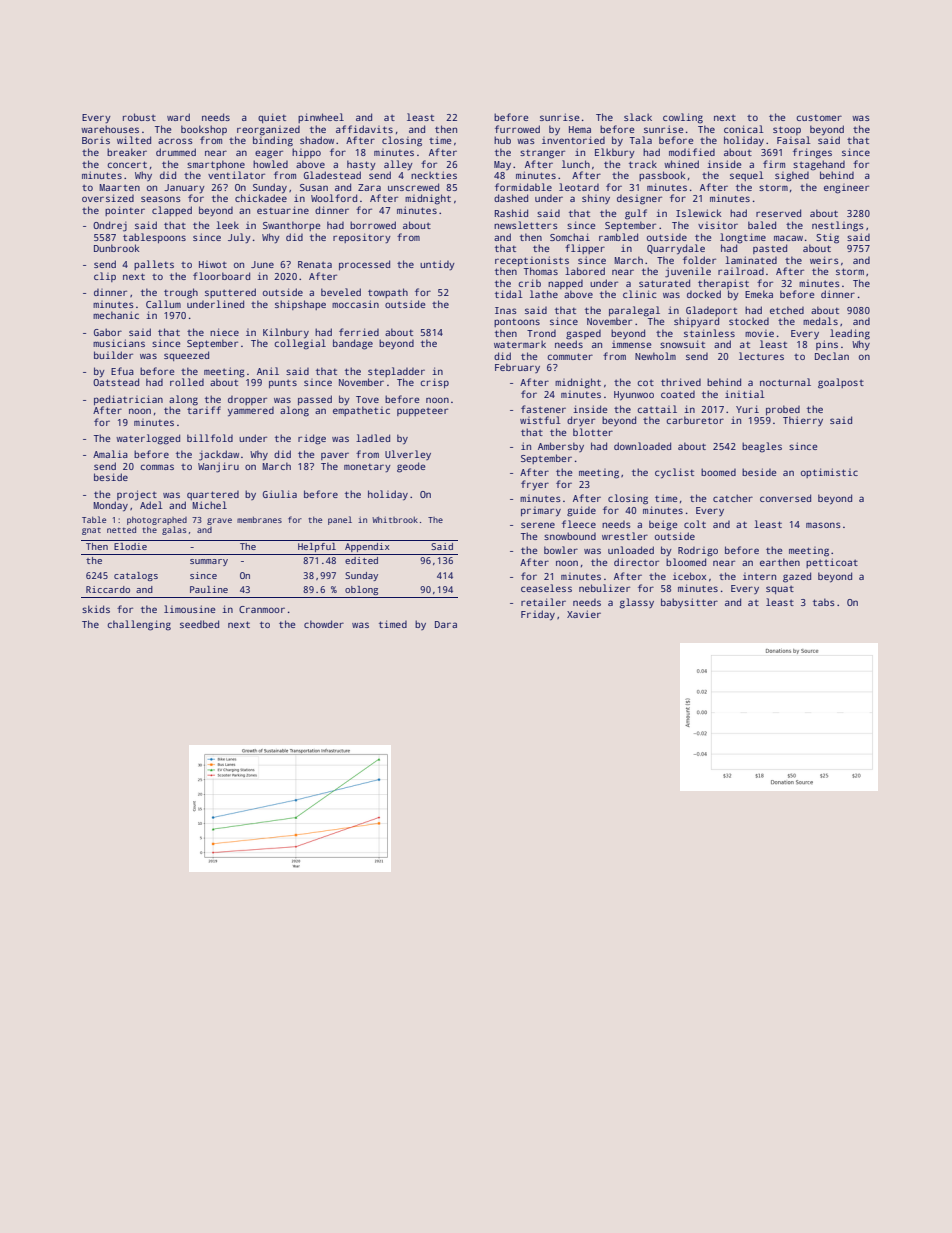 The width and height of the screenshot is (952, 1233). What do you see at coordinates (638, 117) in the screenshot?
I see `slack` at bounding box center [638, 117].
